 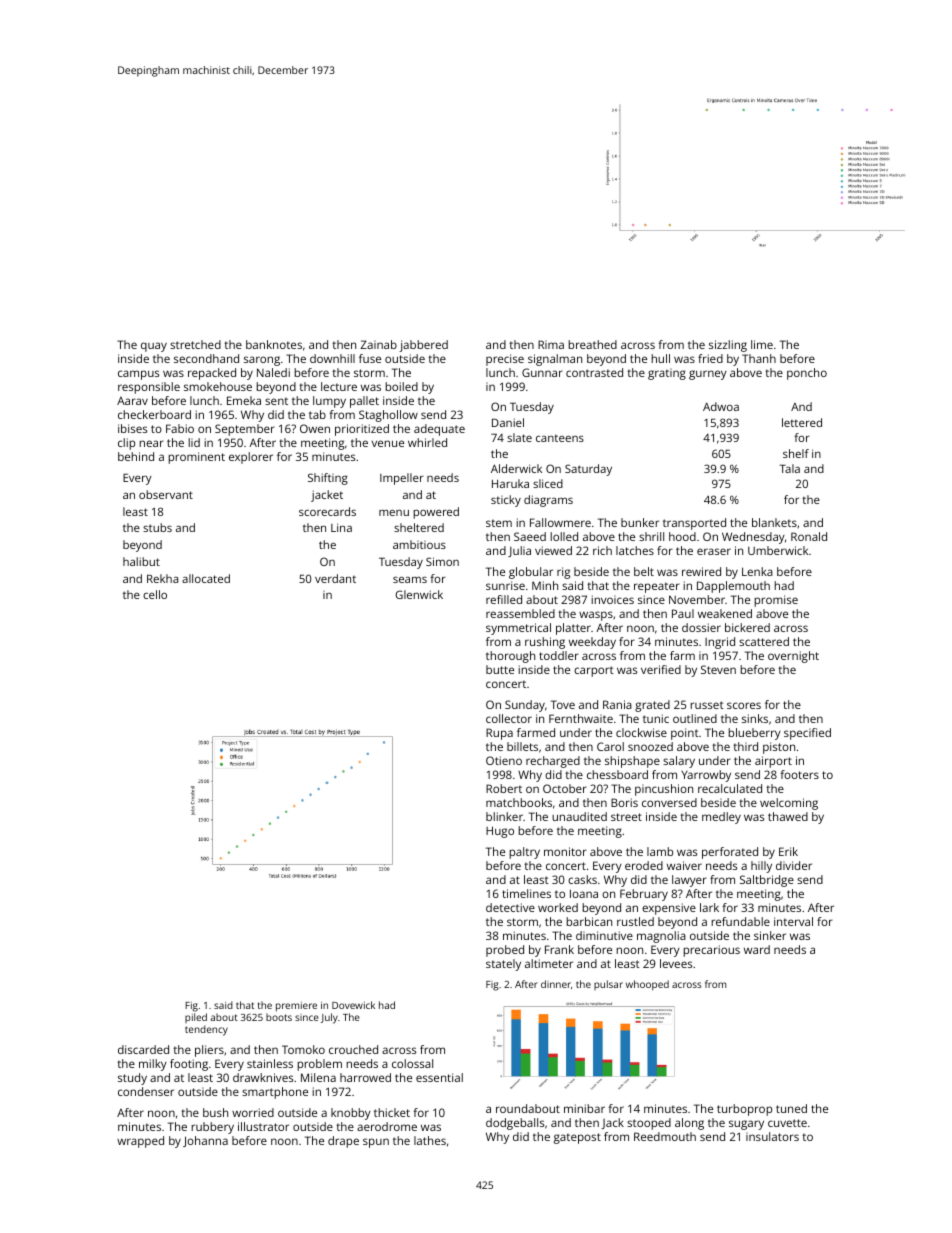 I want to click on verified, so click(x=661, y=669).
